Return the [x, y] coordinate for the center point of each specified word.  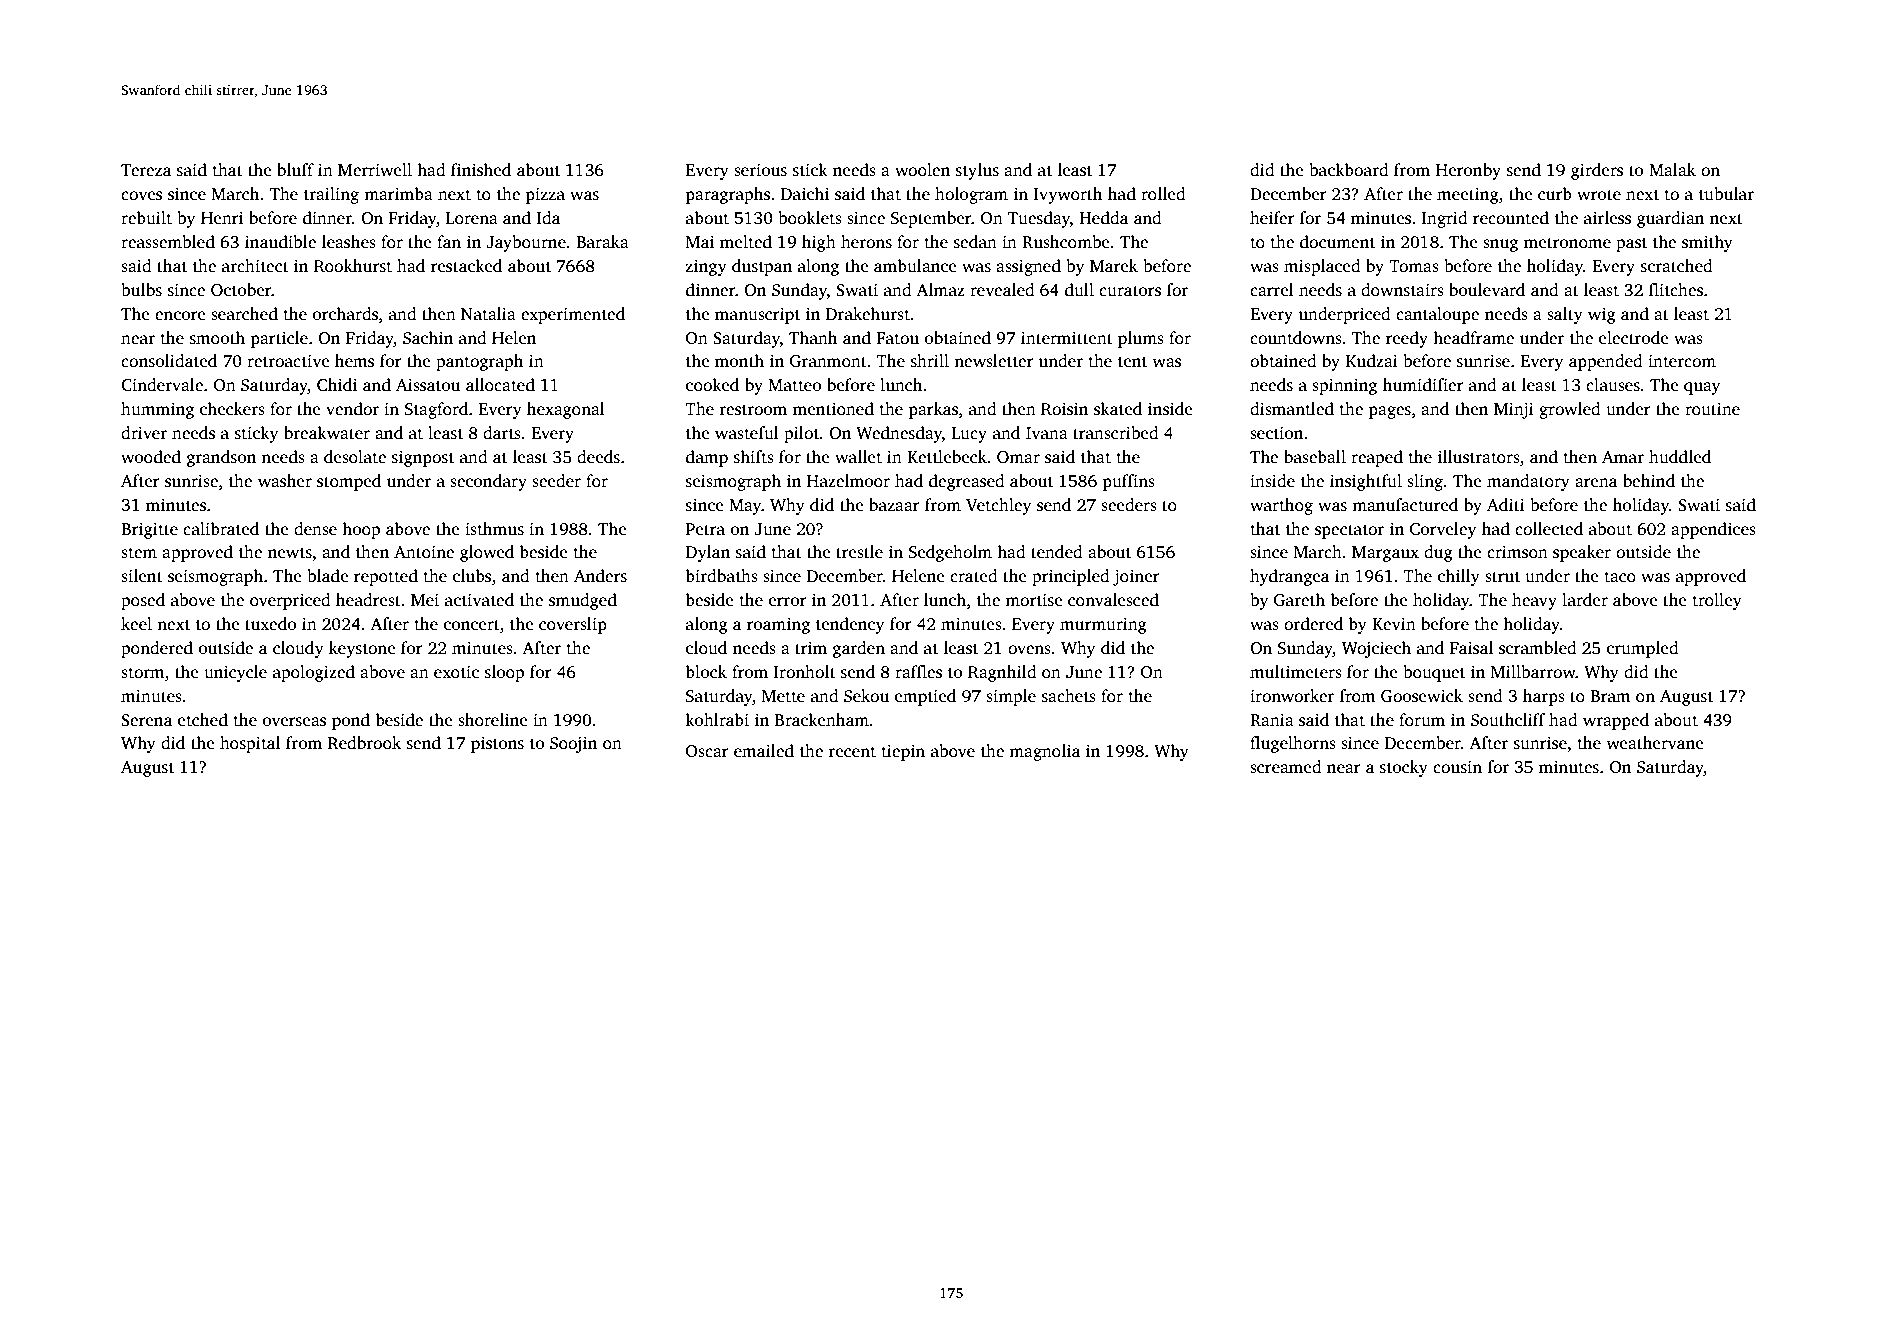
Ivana [1047, 433]
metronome [1567, 243]
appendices [1713, 530]
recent [852, 752]
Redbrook [364, 743]
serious [760, 170]
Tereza [146, 170]
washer [285, 481]
